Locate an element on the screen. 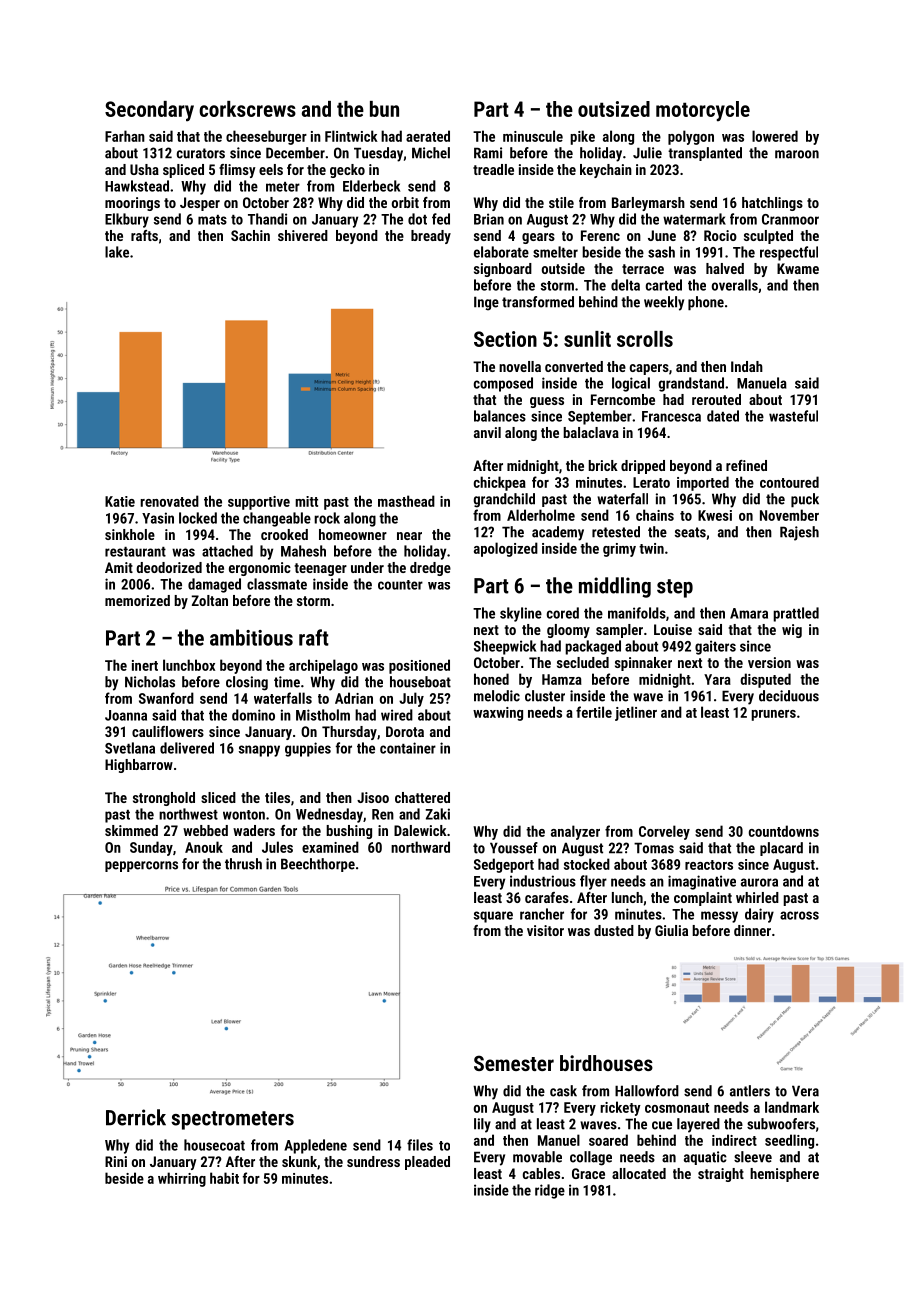 The image size is (924, 1308). dripped is located at coordinates (643, 467).
